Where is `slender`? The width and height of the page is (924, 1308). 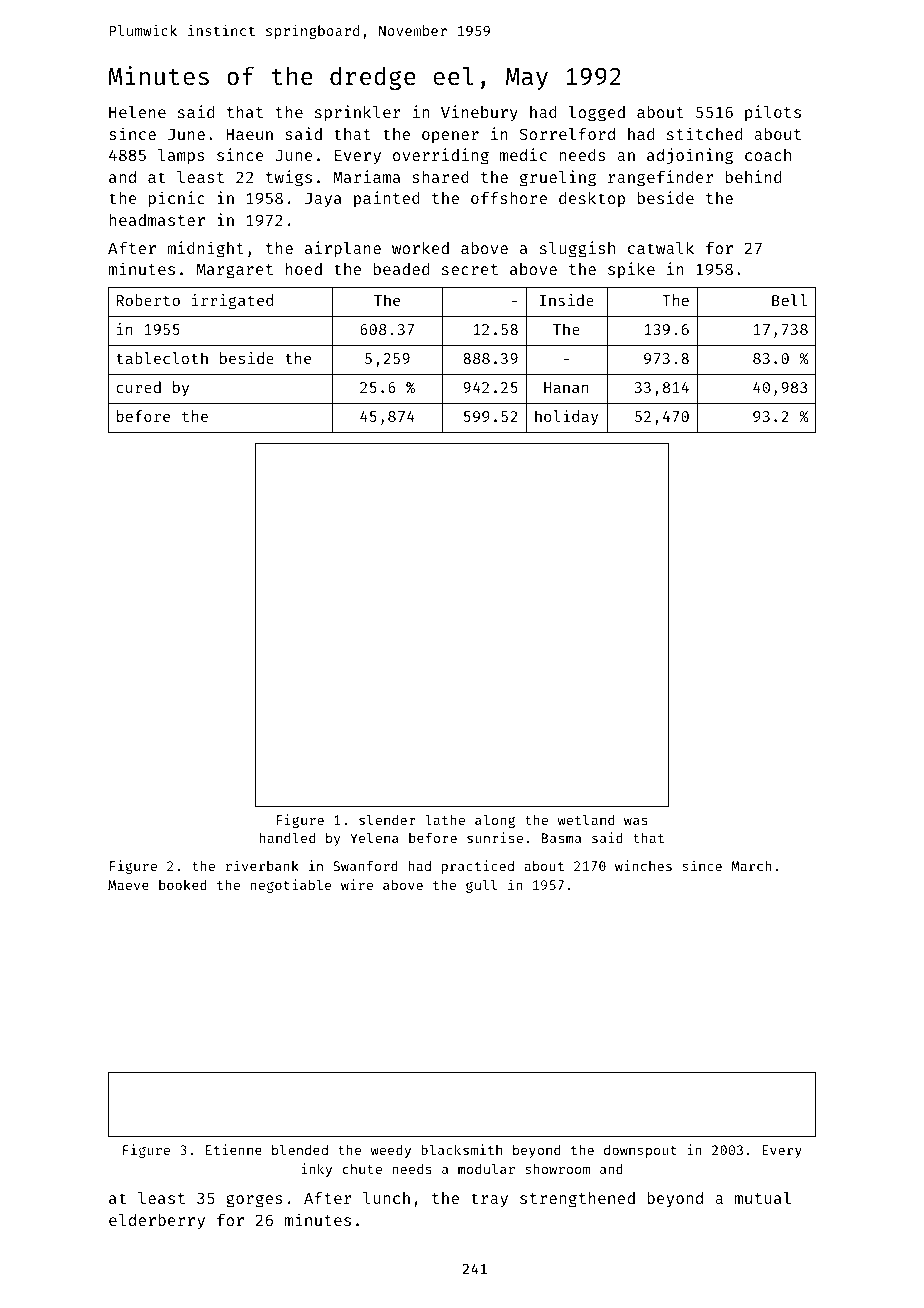 slender is located at coordinates (387, 819).
